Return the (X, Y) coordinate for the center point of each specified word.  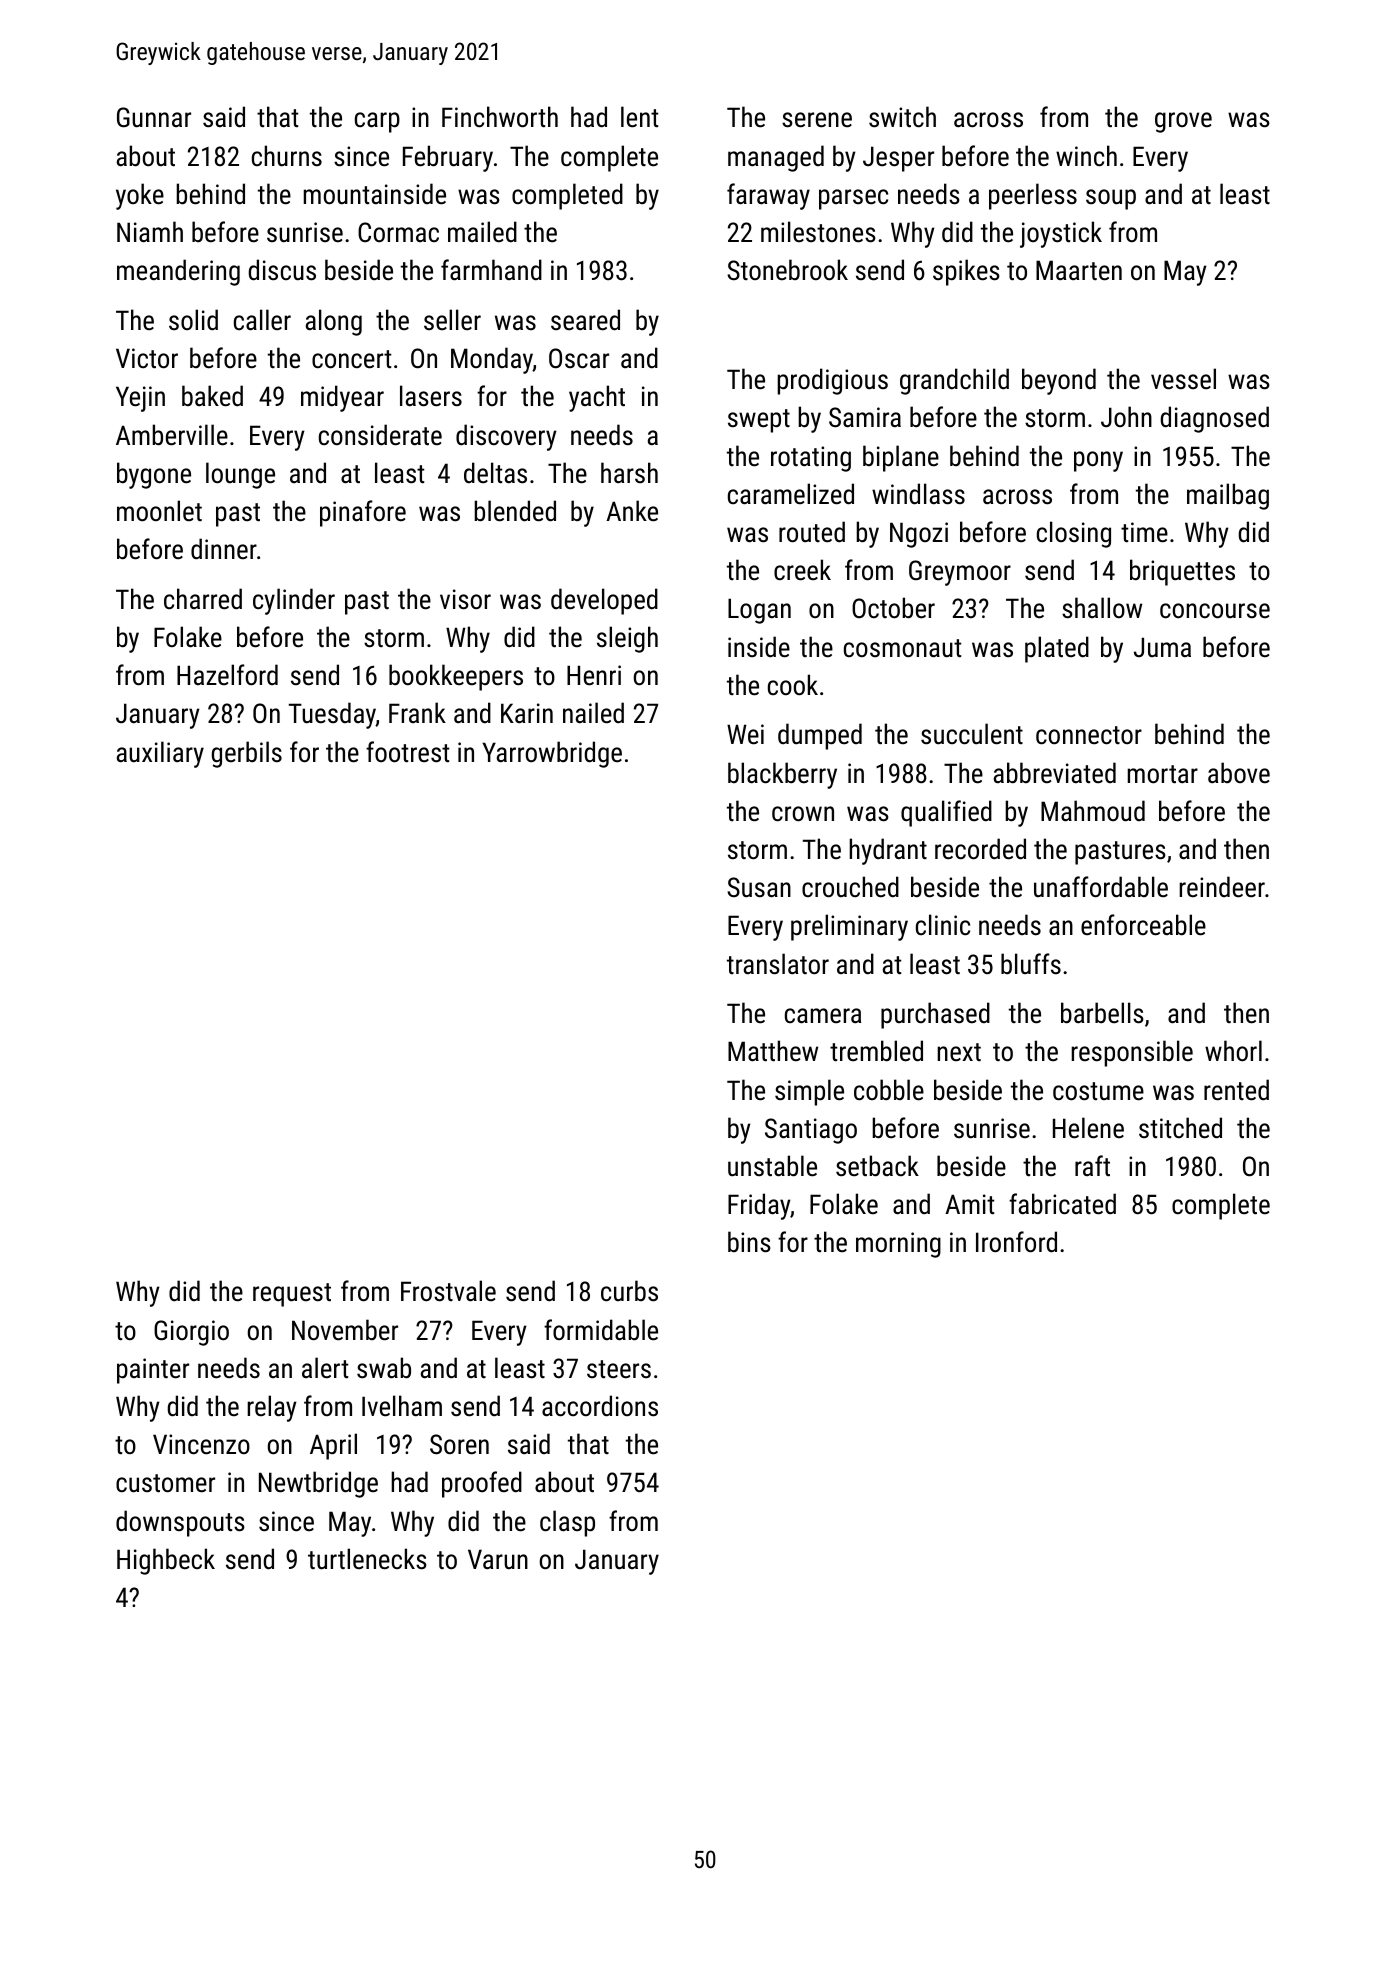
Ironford (1016, 1242)
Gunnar (154, 117)
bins (749, 1242)
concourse (1215, 611)
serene (817, 120)
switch (902, 117)
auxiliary (160, 754)
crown (803, 814)
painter (153, 1371)
